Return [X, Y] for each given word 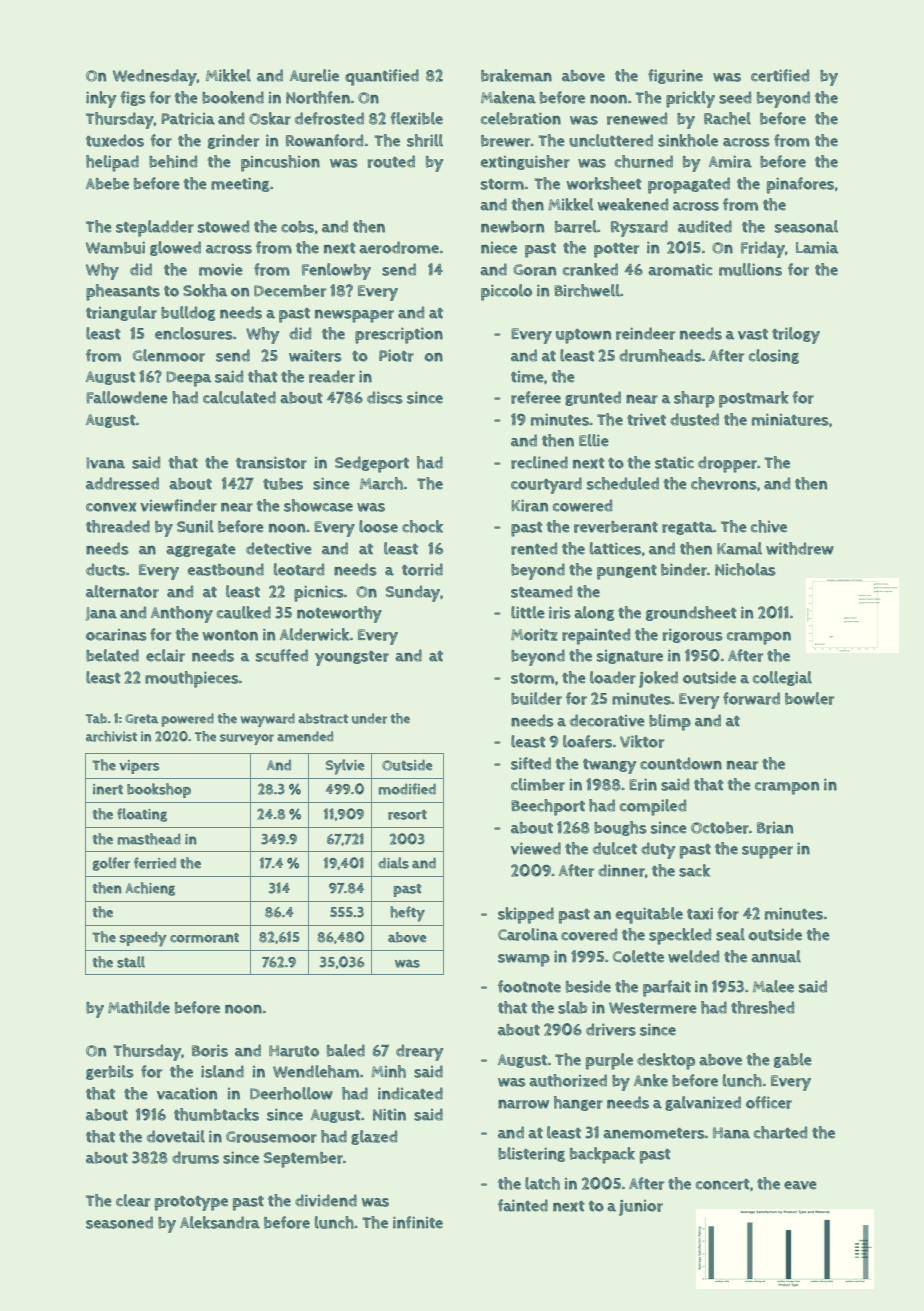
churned [644, 161]
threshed [762, 1007]
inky [101, 99]
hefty [407, 914]
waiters [315, 355]
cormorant [204, 938]
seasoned [119, 1222]
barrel [576, 226]
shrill [425, 140]
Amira [730, 161]
